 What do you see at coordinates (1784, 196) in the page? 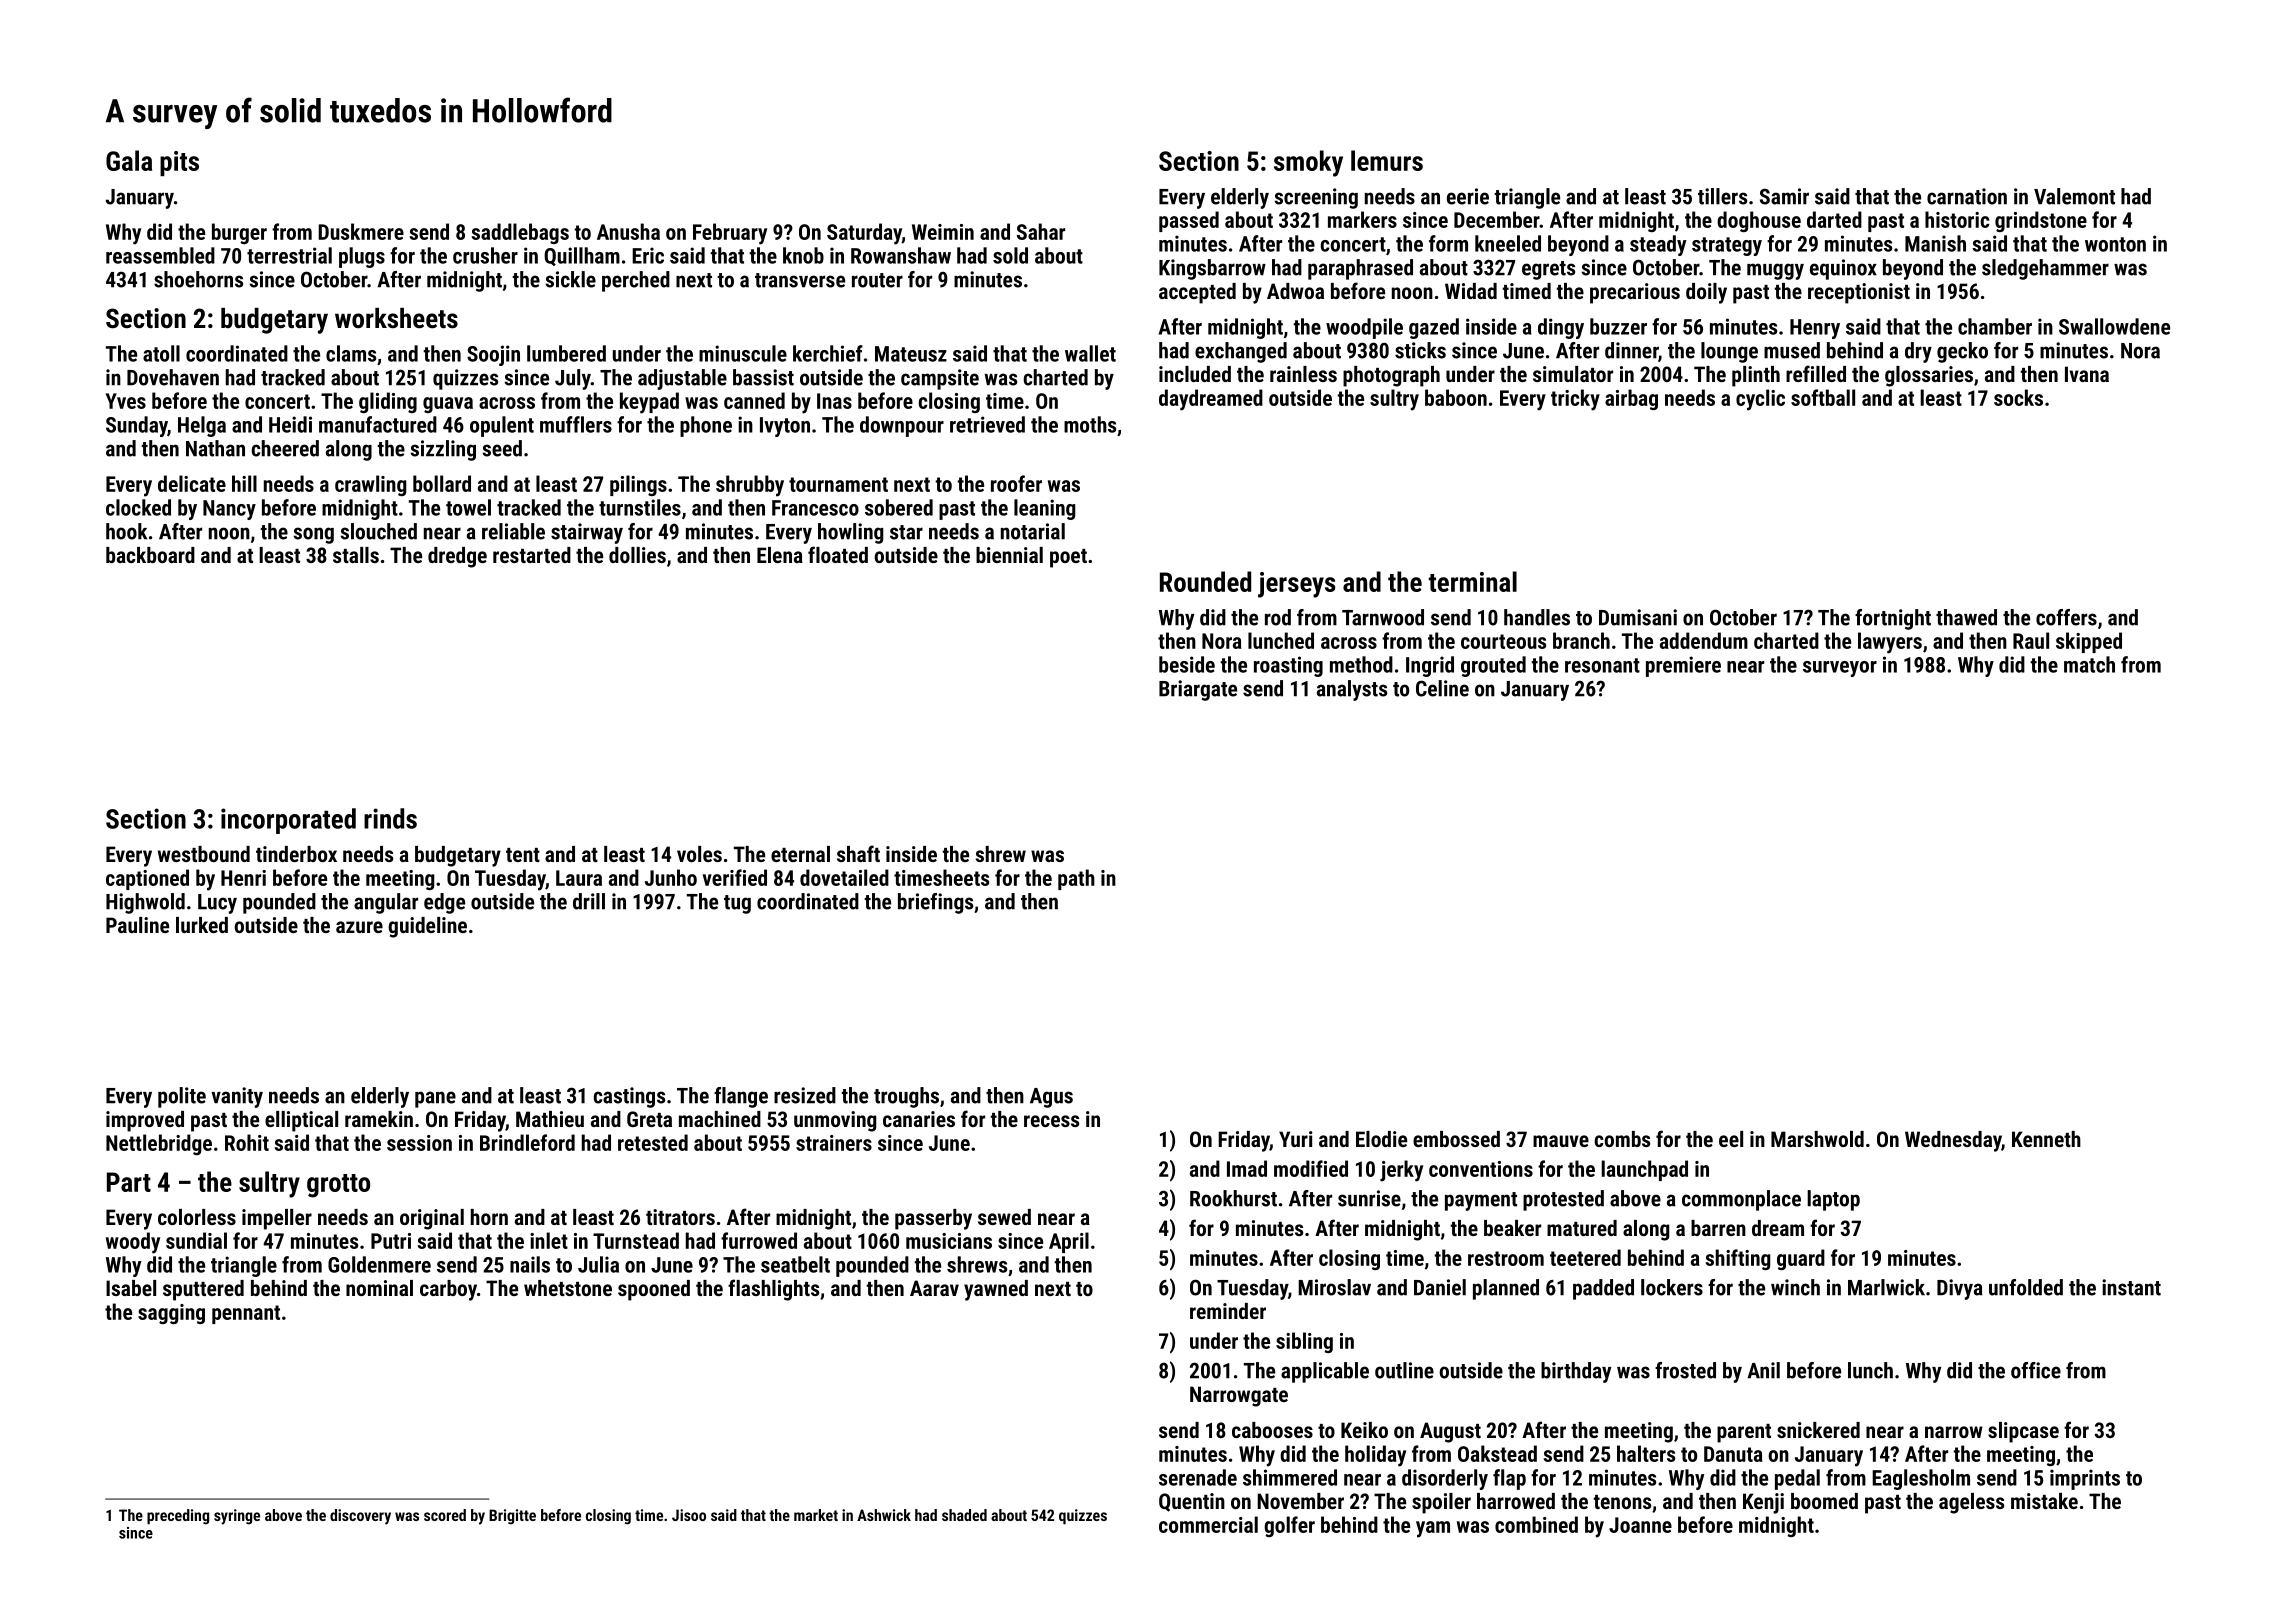
I see `Samir` at bounding box center [1784, 196].
